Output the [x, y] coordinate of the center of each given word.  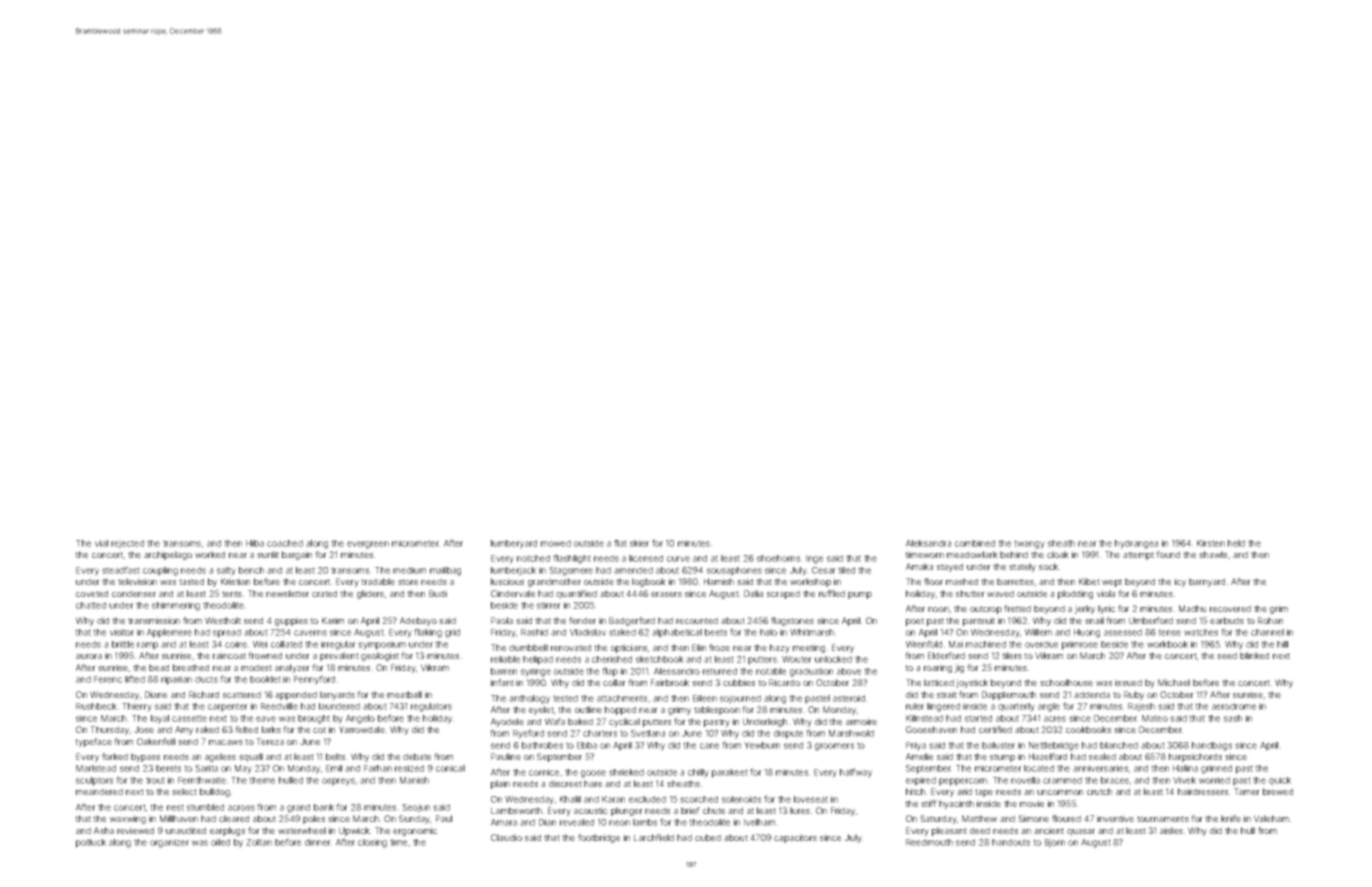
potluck [91, 843]
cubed [708, 837]
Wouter [797, 659]
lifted [135, 679]
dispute [788, 734]
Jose [144, 729]
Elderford [946, 655]
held [1236, 543]
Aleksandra [928, 543]
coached [285, 543]
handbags [1212, 746]
